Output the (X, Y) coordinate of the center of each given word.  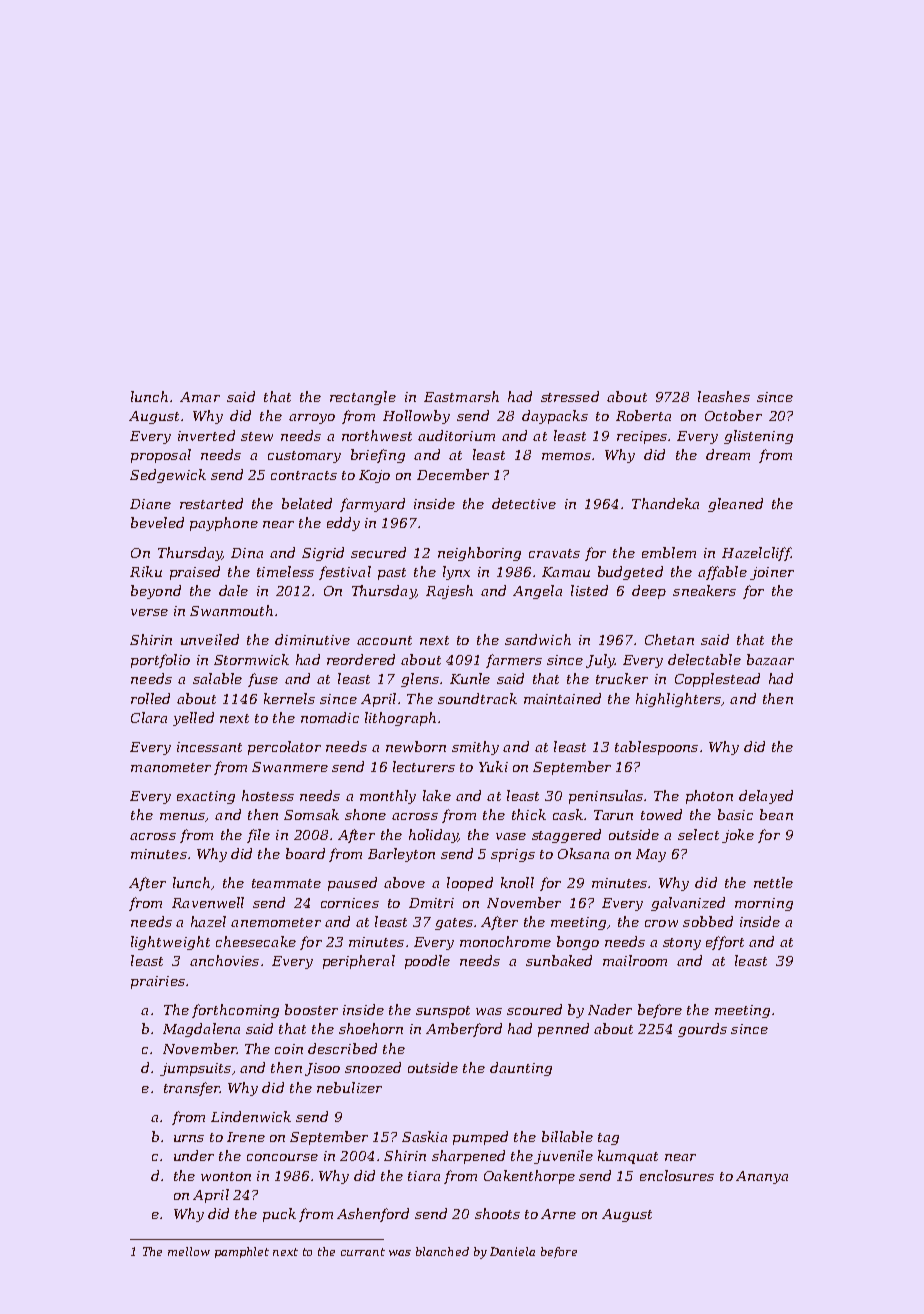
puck (279, 1215)
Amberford (464, 1030)
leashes (724, 396)
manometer (171, 767)
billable (567, 1136)
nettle (773, 882)
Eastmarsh (461, 396)
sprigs (513, 855)
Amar (200, 397)
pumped (480, 1138)
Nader (610, 1009)
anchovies (224, 960)
